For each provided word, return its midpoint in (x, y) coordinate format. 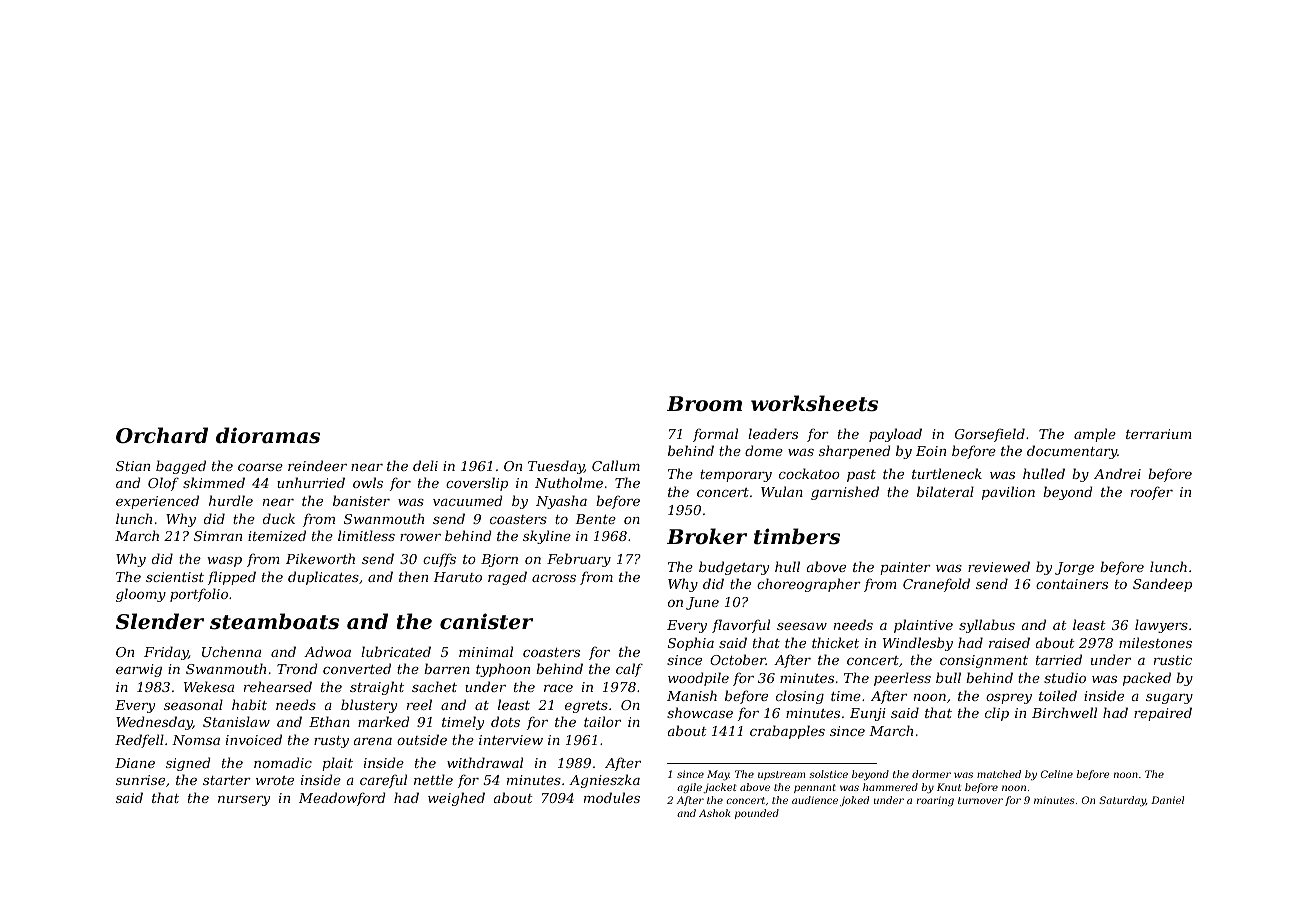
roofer (1152, 493)
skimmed (214, 482)
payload (895, 435)
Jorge (1074, 568)
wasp (224, 562)
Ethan (329, 721)
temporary (736, 476)
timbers (797, 536)
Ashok (715, 813)
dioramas (268, 435)
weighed (456, 799)
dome (764, 450)
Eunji (868, 714)
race (558, 688)
